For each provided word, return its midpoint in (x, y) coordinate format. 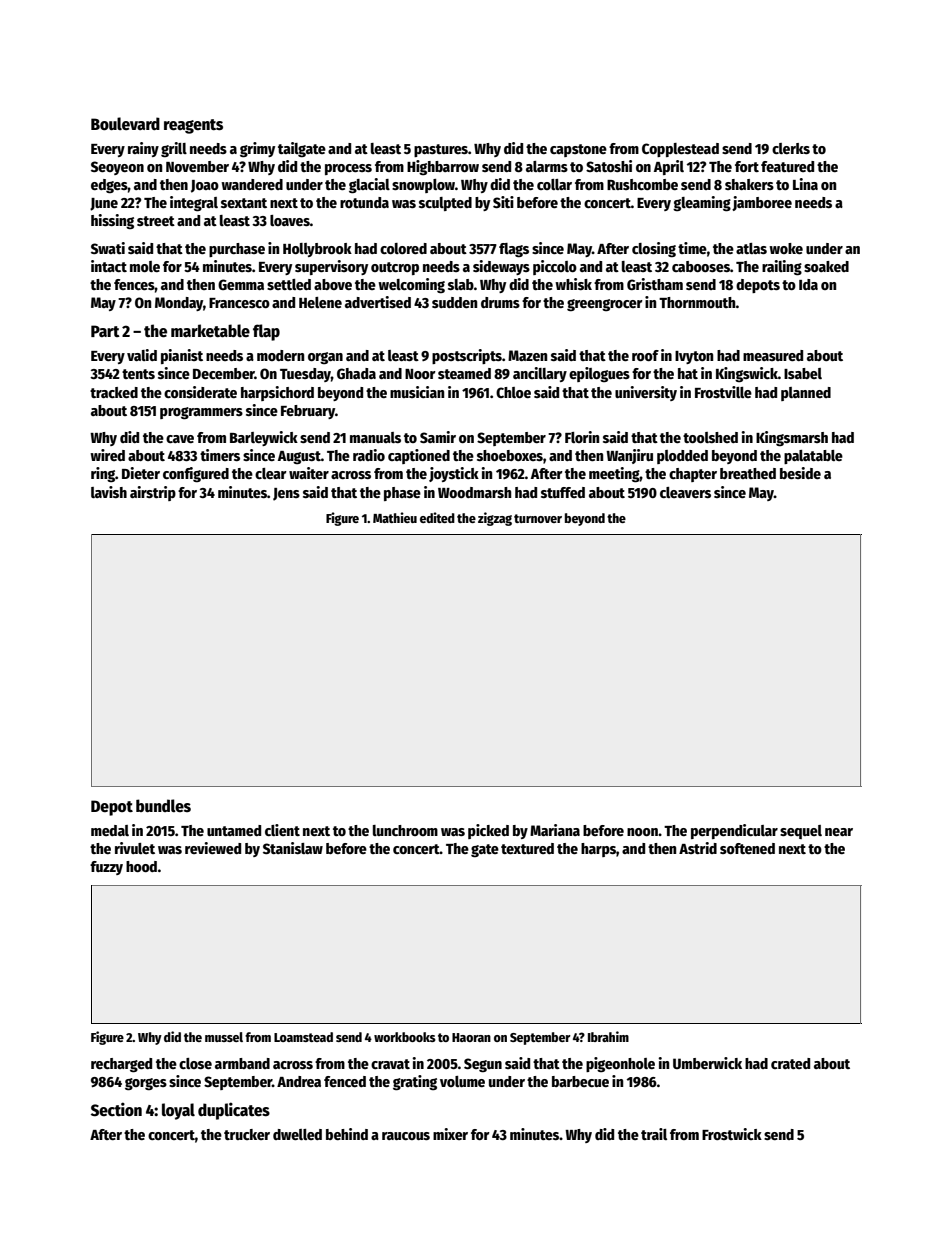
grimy (257, 150)
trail (654, 1134)
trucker (247, 1134)
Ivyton (694, 357)
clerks (791, 148)
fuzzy (106, 868)
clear (271, 473)
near (839, 832)
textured (527, 848)
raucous (406, 1136)
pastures (441, 150)
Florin (582, 437)
